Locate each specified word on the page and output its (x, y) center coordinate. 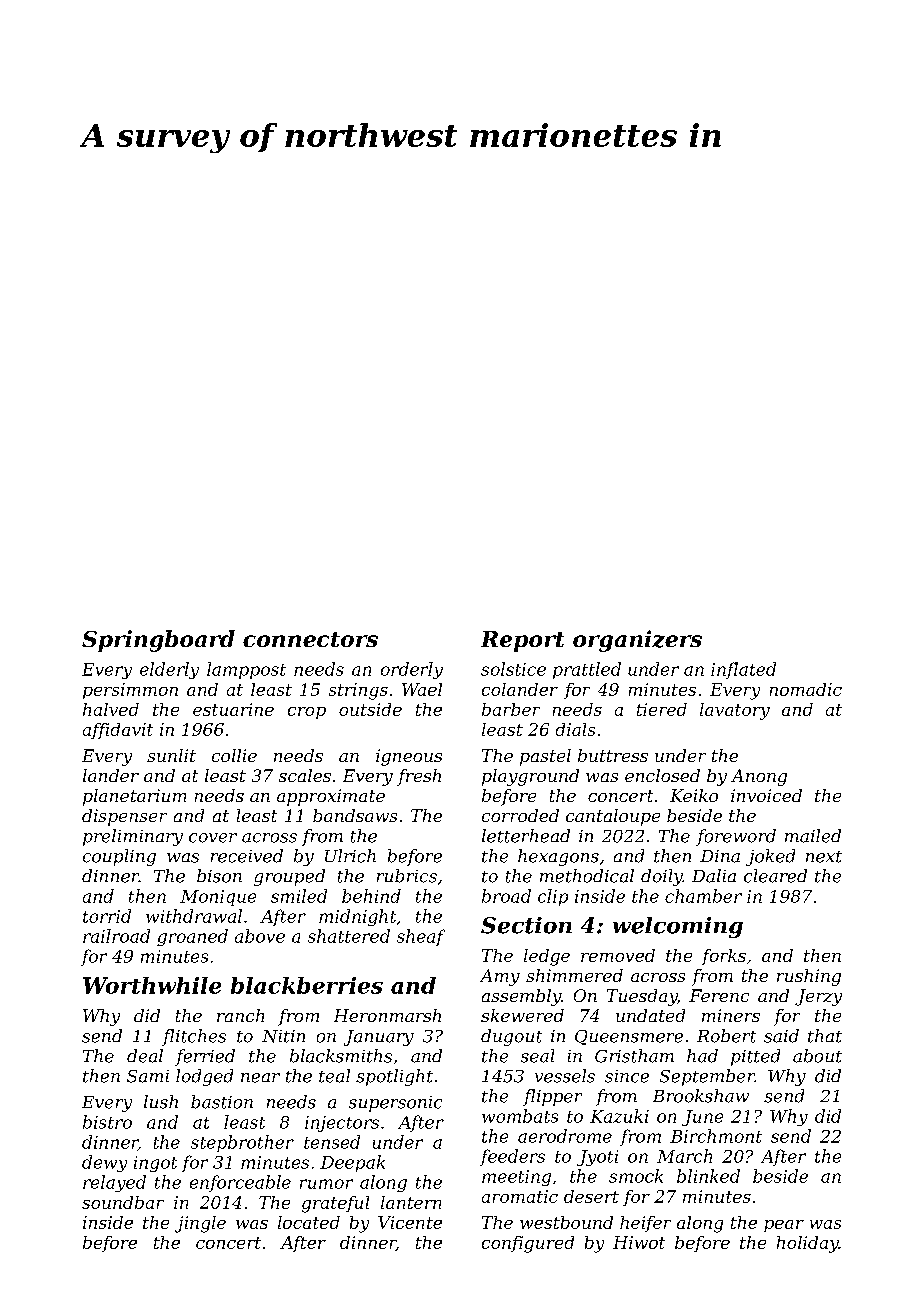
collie (234, 755)
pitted (755, 1057)
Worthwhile (152, 985)
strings (358, 691)
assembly (521, 997)
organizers (637, 641)
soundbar (123, 1202)
